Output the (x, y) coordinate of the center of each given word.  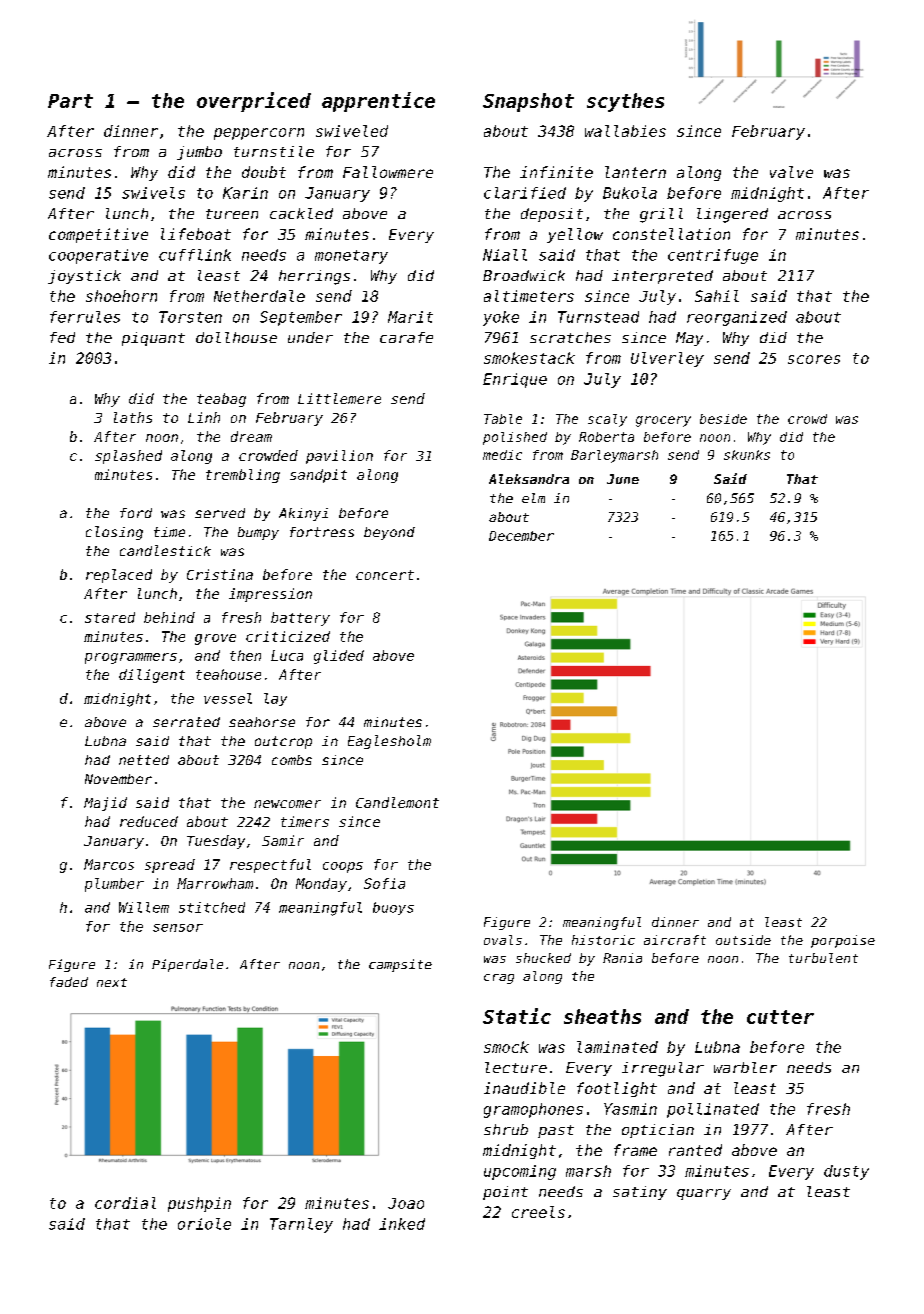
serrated (186, 722)
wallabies (625, 131)
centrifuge (713, 256)
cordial (125, 1203)
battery (300, 619)
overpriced (254, 102)
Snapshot (528, 102)
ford (136, 513)
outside (743, 940)
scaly (607, 420)
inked (402, 1224)
